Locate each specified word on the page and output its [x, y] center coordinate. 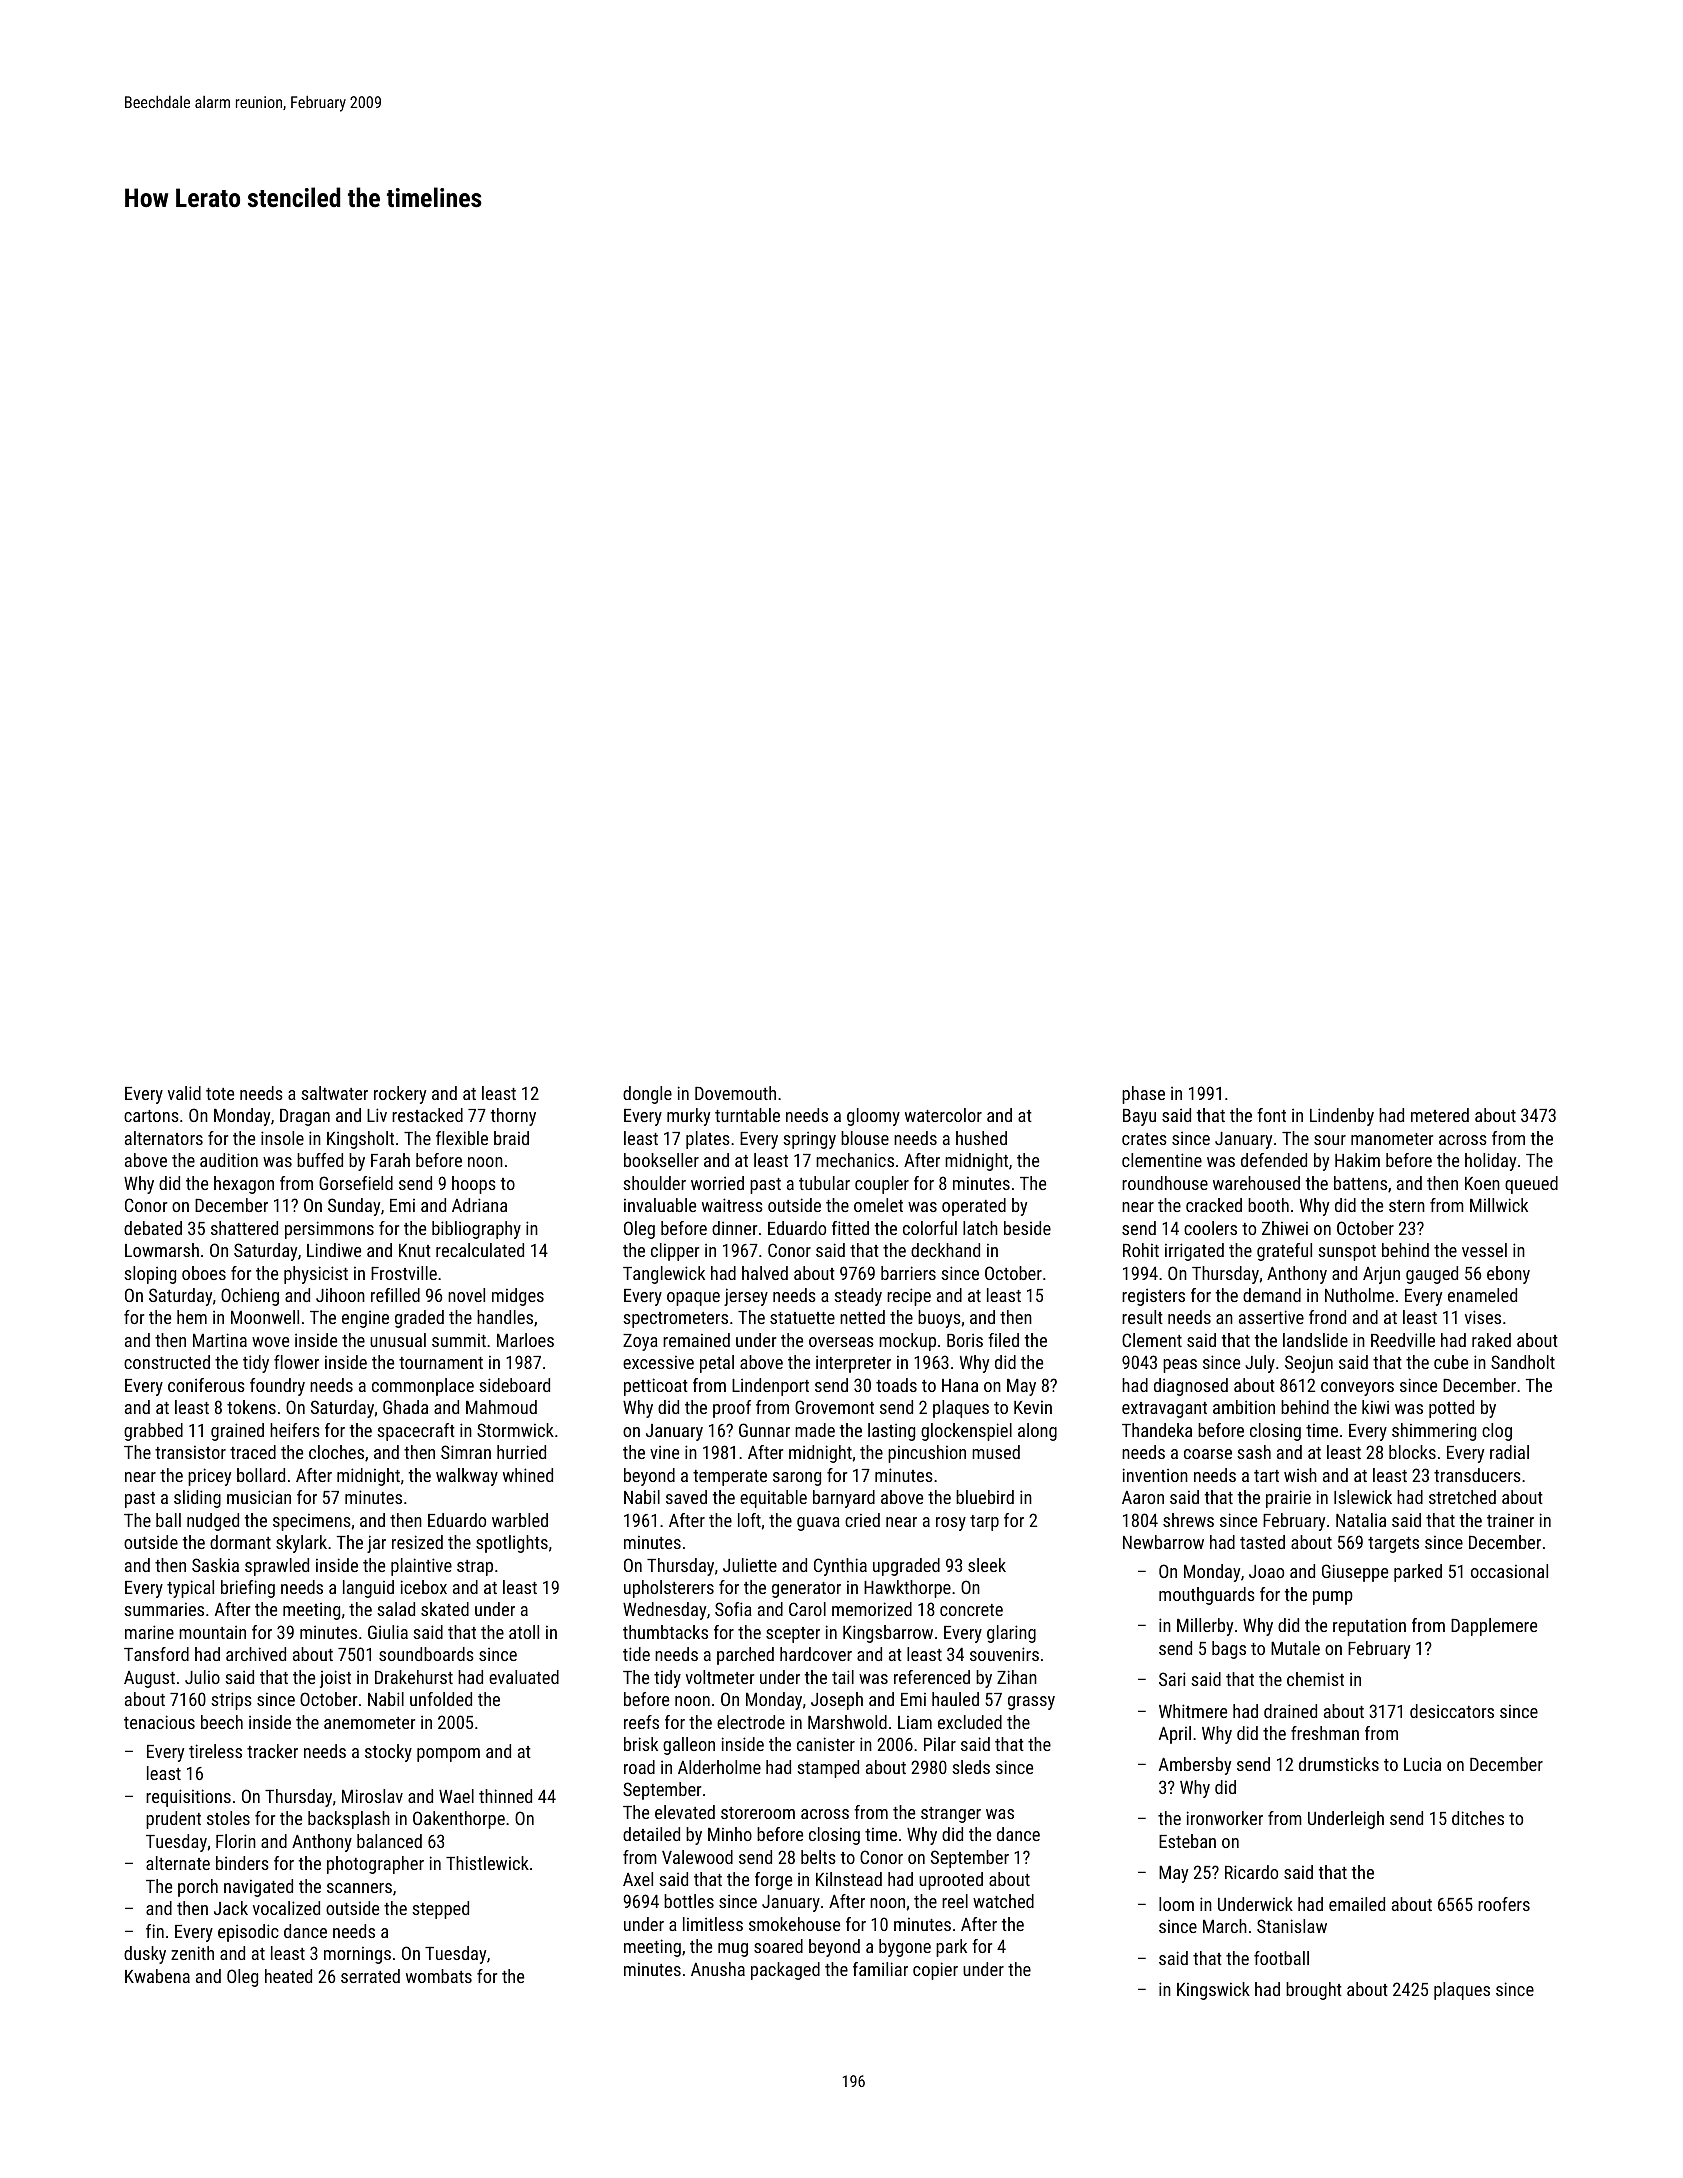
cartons [151, 1116]
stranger [951, 1815]
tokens [251, 1407]
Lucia [1422, 1764]
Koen [1482, 1183]
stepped [440, 1910]
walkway [467, 1477]
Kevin [1033, 1407]
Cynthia [840, 1567]
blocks [1412, 1452]
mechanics [855, 1160]
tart [1266, 1476]
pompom [448, 1755]
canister [826, 1744]
